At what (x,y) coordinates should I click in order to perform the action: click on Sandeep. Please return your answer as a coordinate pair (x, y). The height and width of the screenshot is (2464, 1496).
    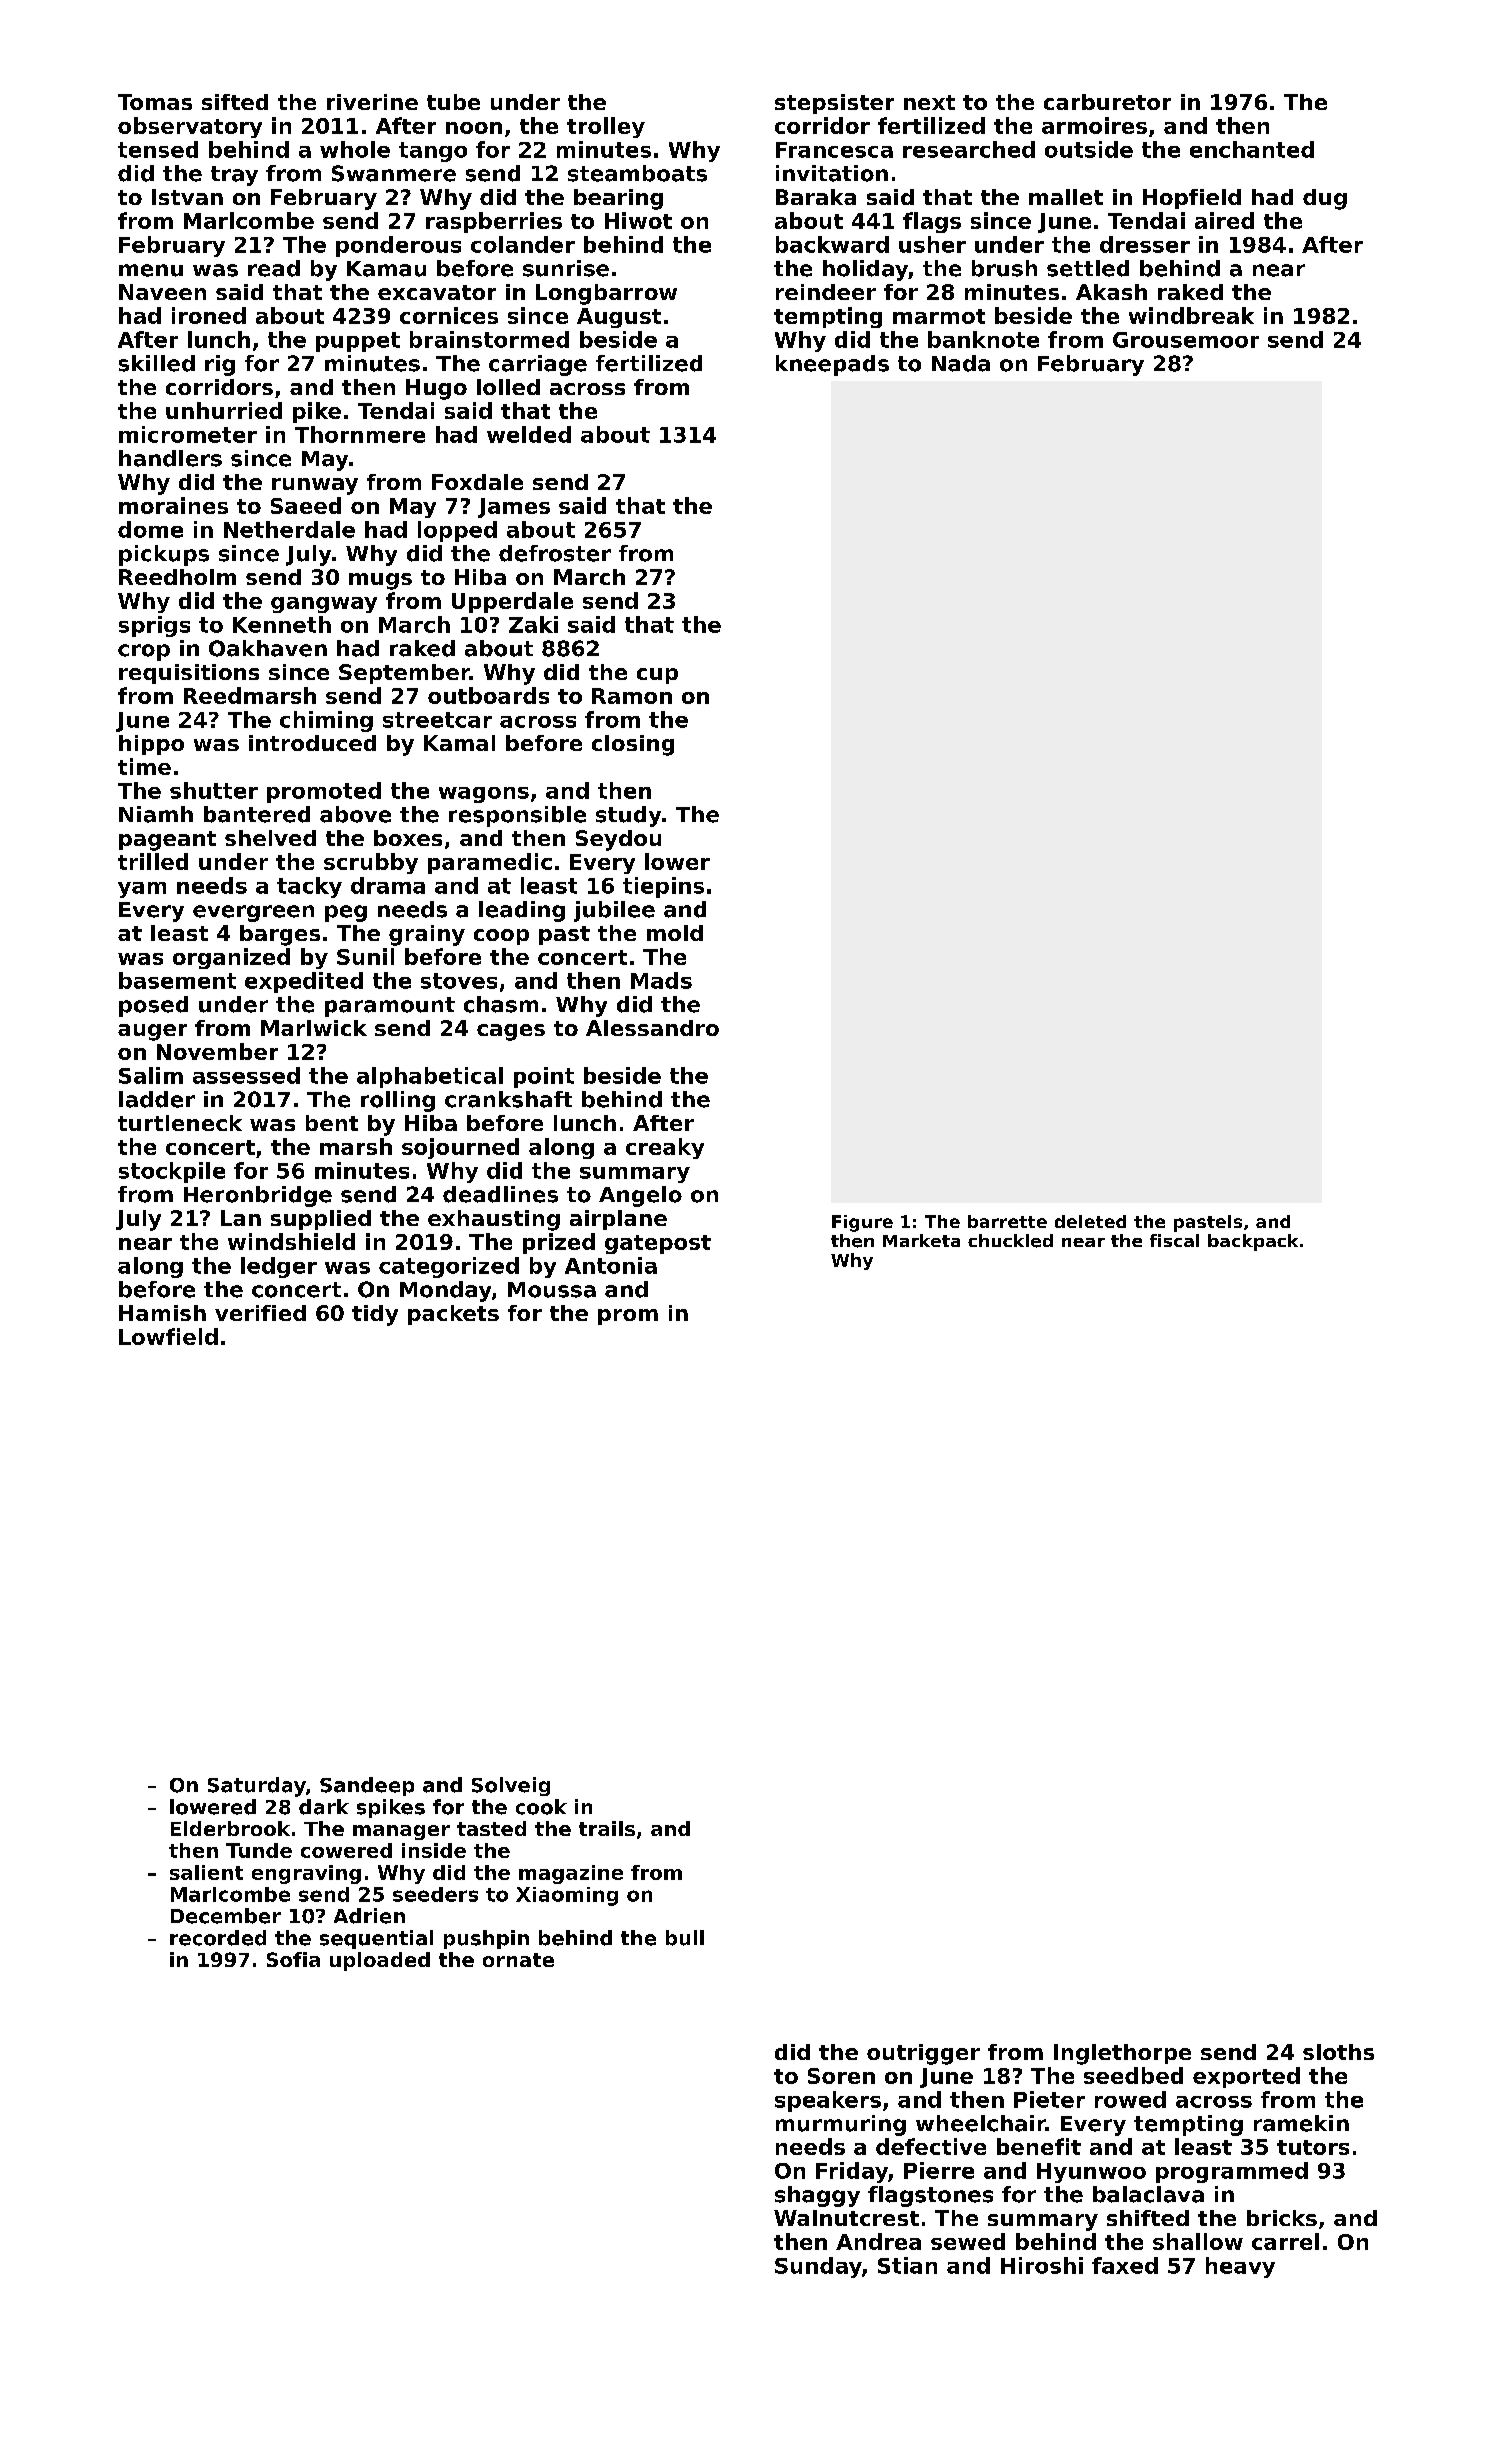
    Looking at the image, I should click on (367, 1786).
